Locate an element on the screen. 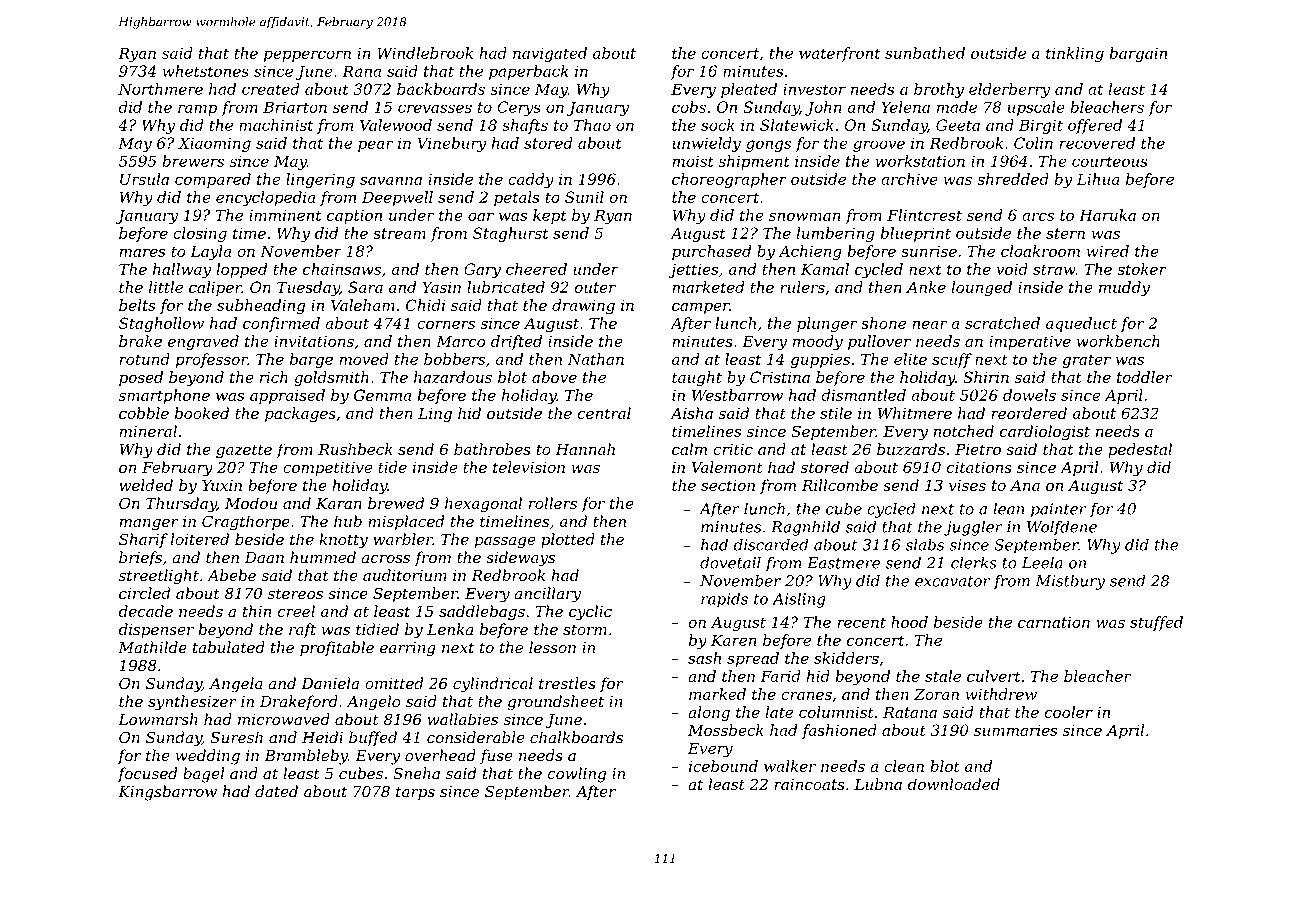 The height and width of the screenshot is (924, 1308). scratched is located at coordinates (1002, 323).
